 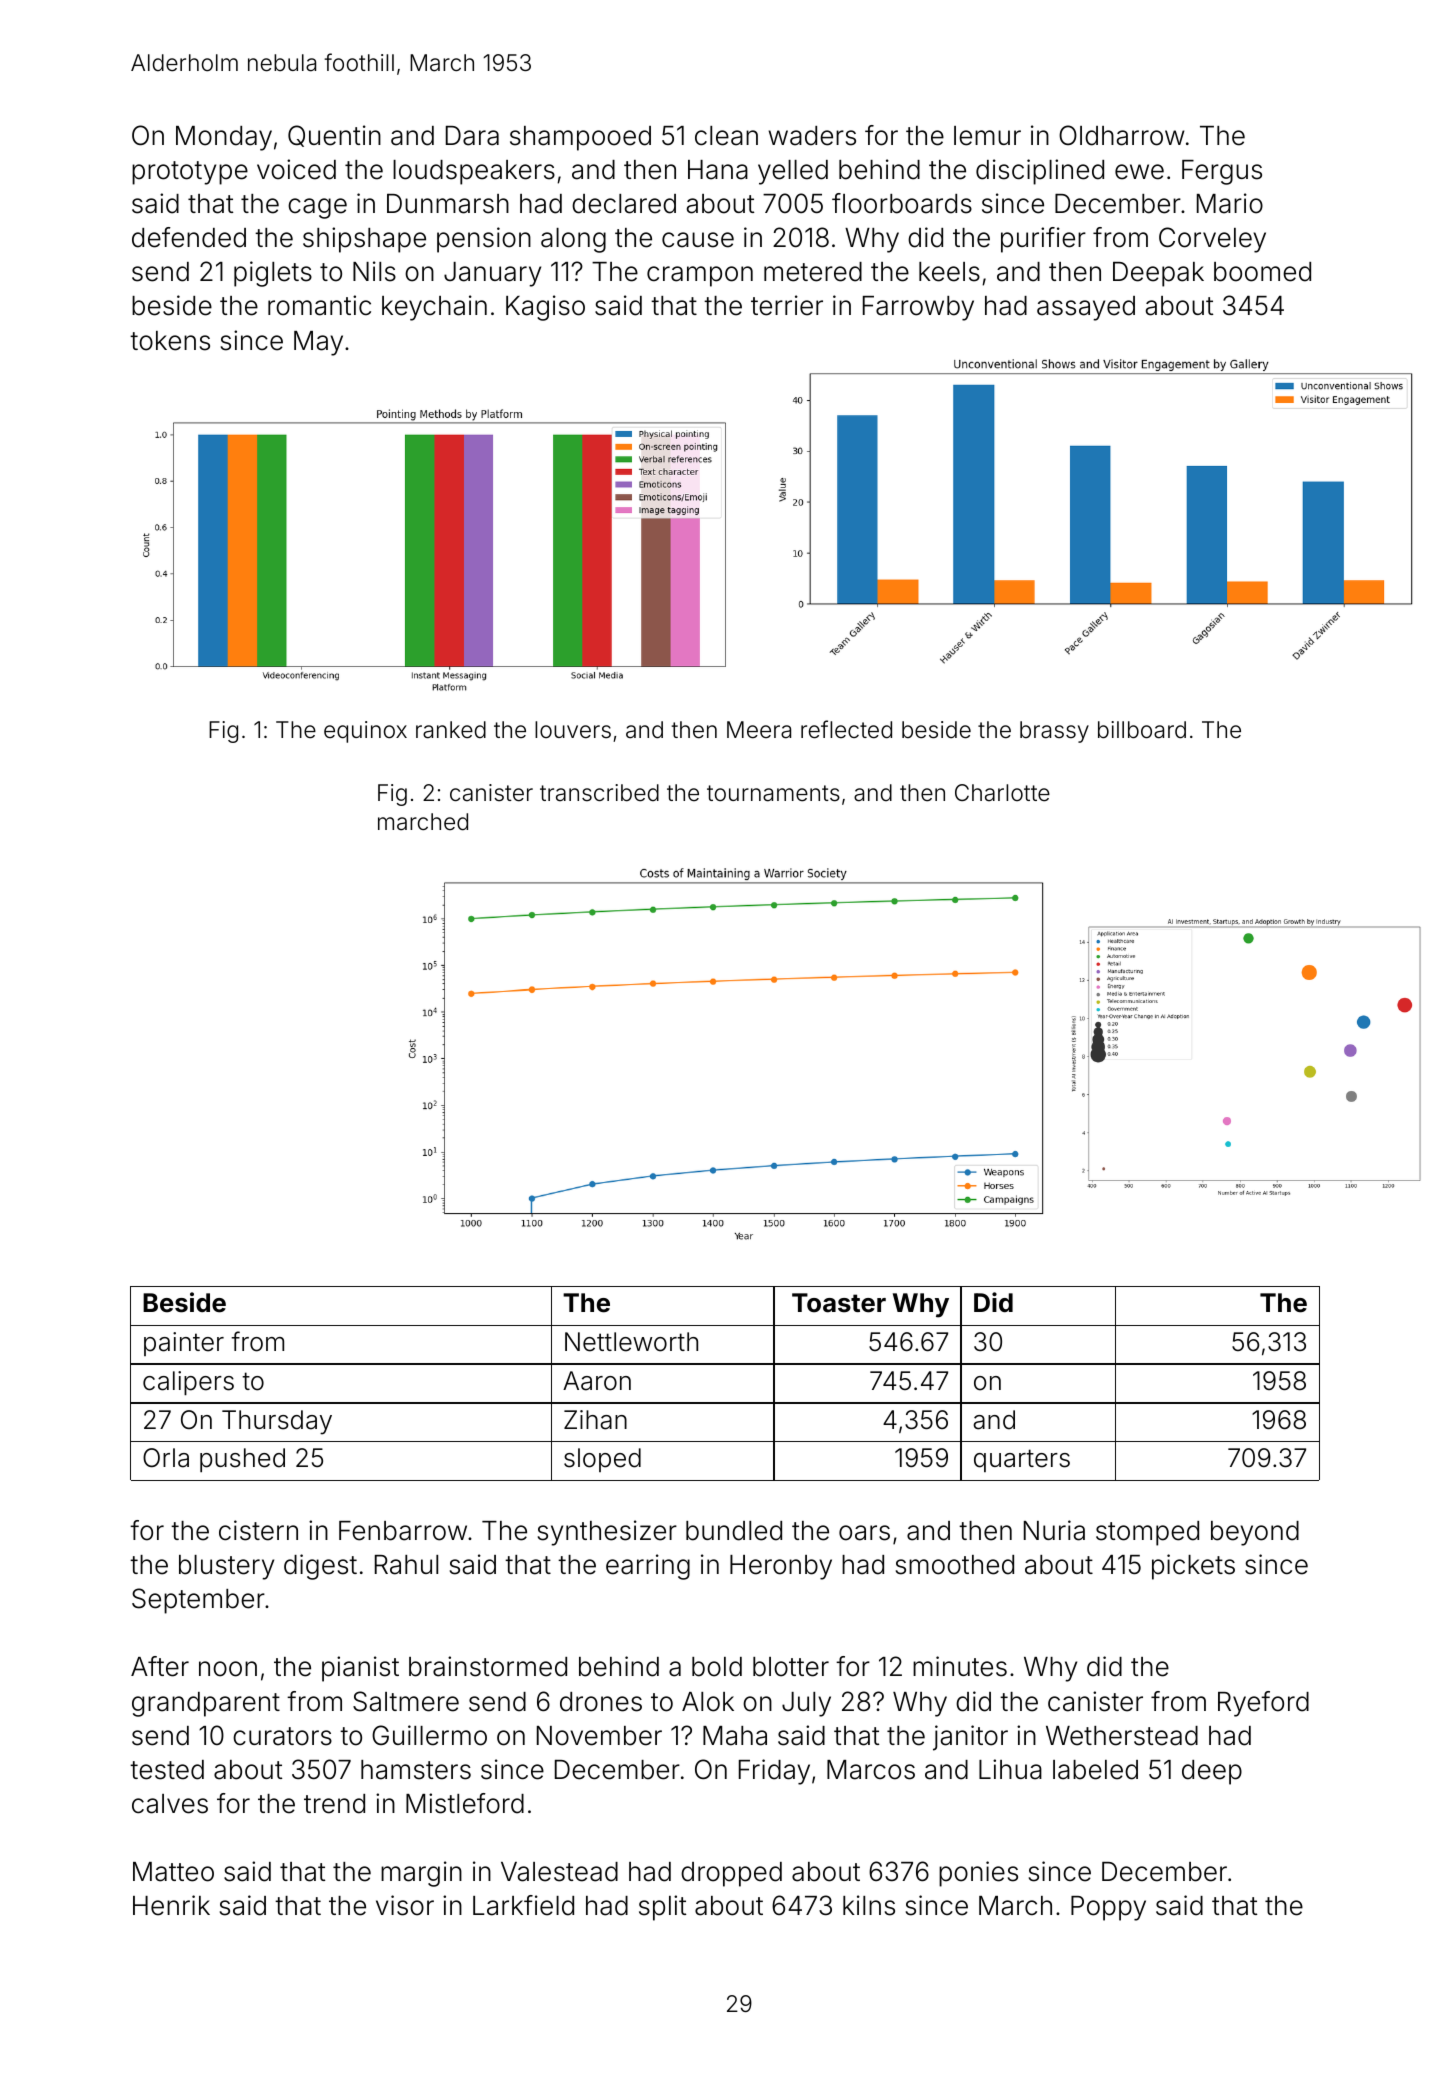 What do you see at coordinates (918, 308) in the page?
I see `Farrowby` at bounding box center [918, 308].
